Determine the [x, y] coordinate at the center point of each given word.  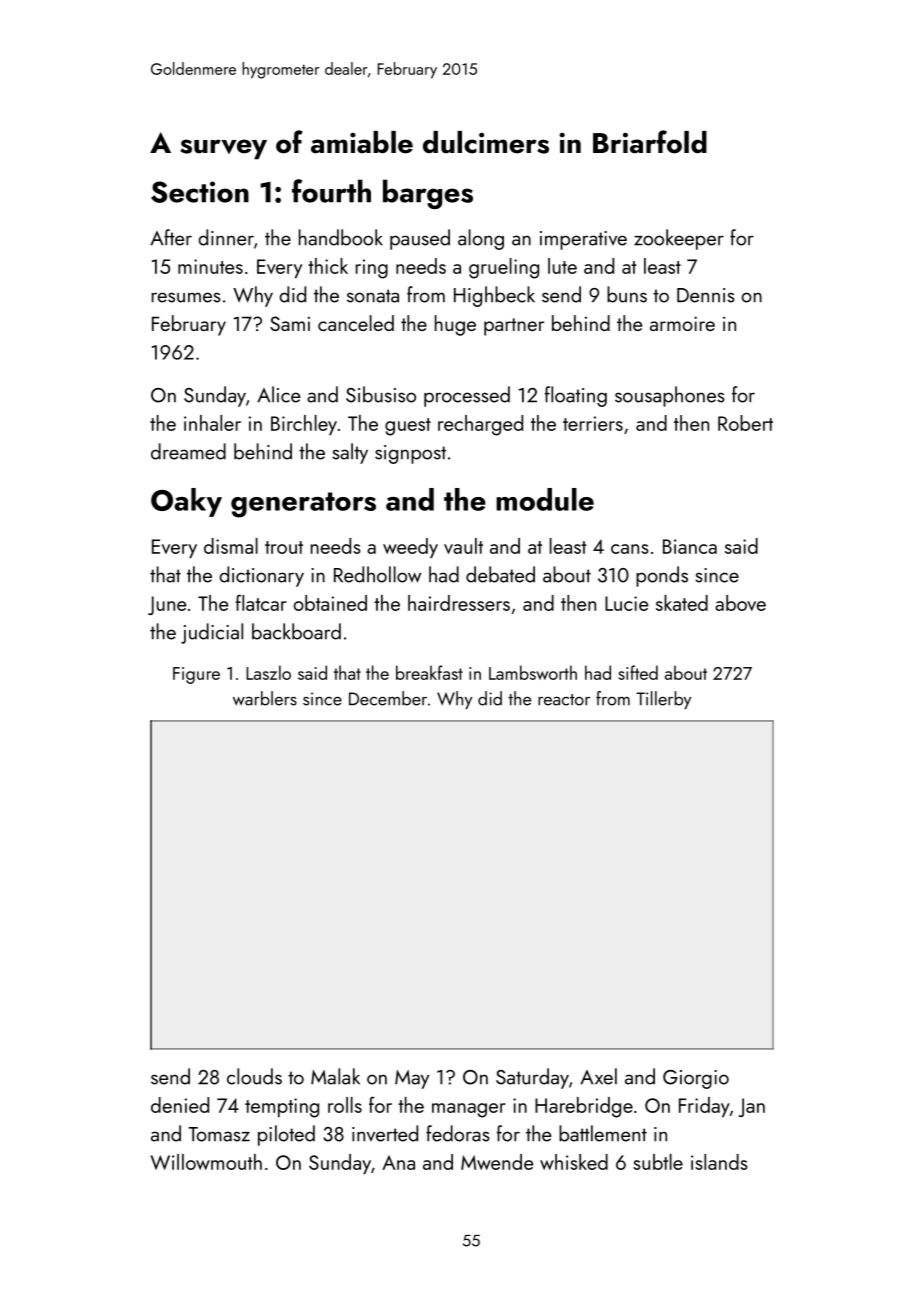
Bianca [690, 546]
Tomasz [219, 1134]
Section [200, 192]
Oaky [186, 502]
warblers [265, 698]
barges [428, 194]
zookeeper [679, 239]
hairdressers [459, 603]
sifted [638, 672]
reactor [564, 700]
